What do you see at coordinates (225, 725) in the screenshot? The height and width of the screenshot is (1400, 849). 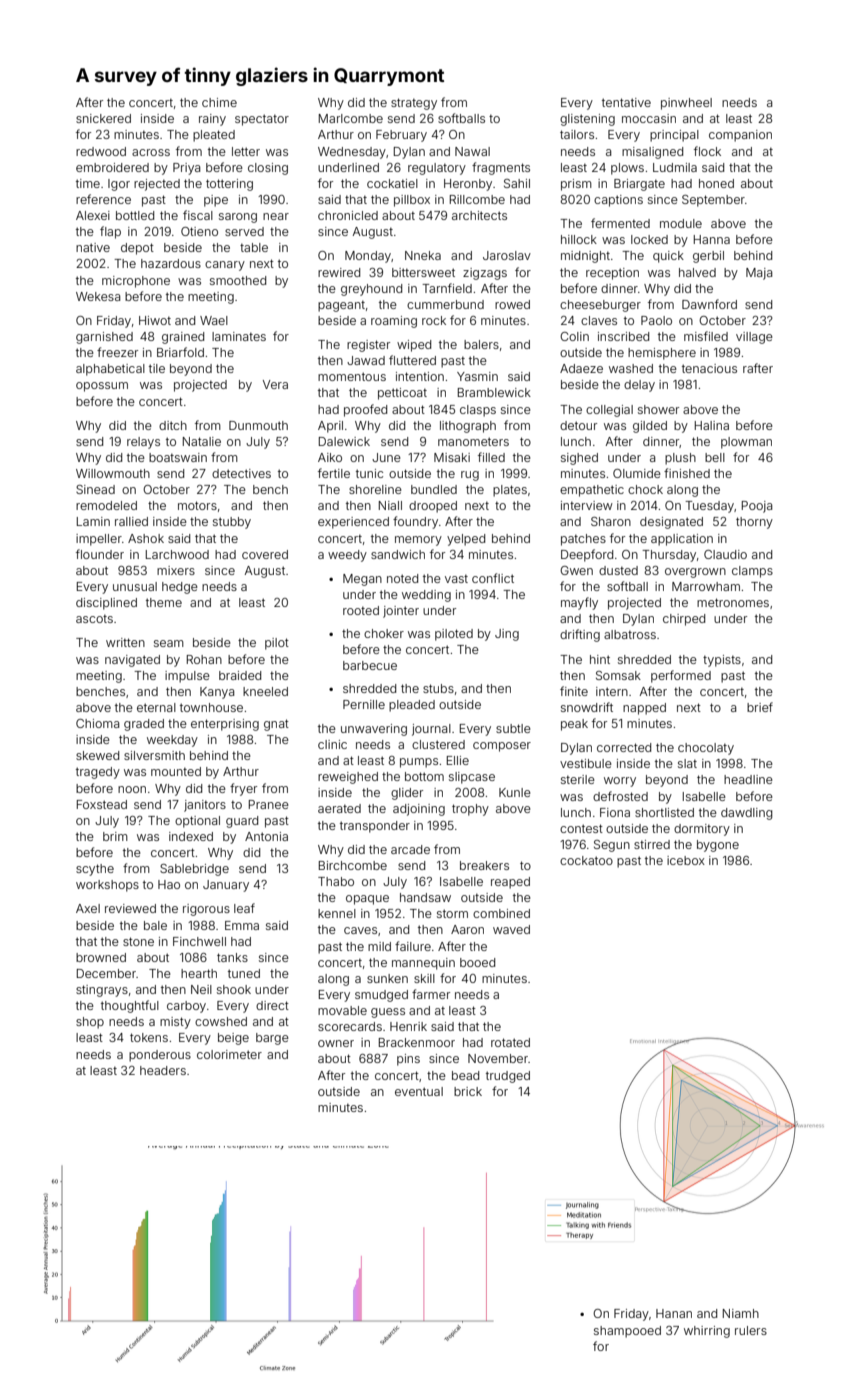 I see `enterprising` at bounding box center [225, 725].
